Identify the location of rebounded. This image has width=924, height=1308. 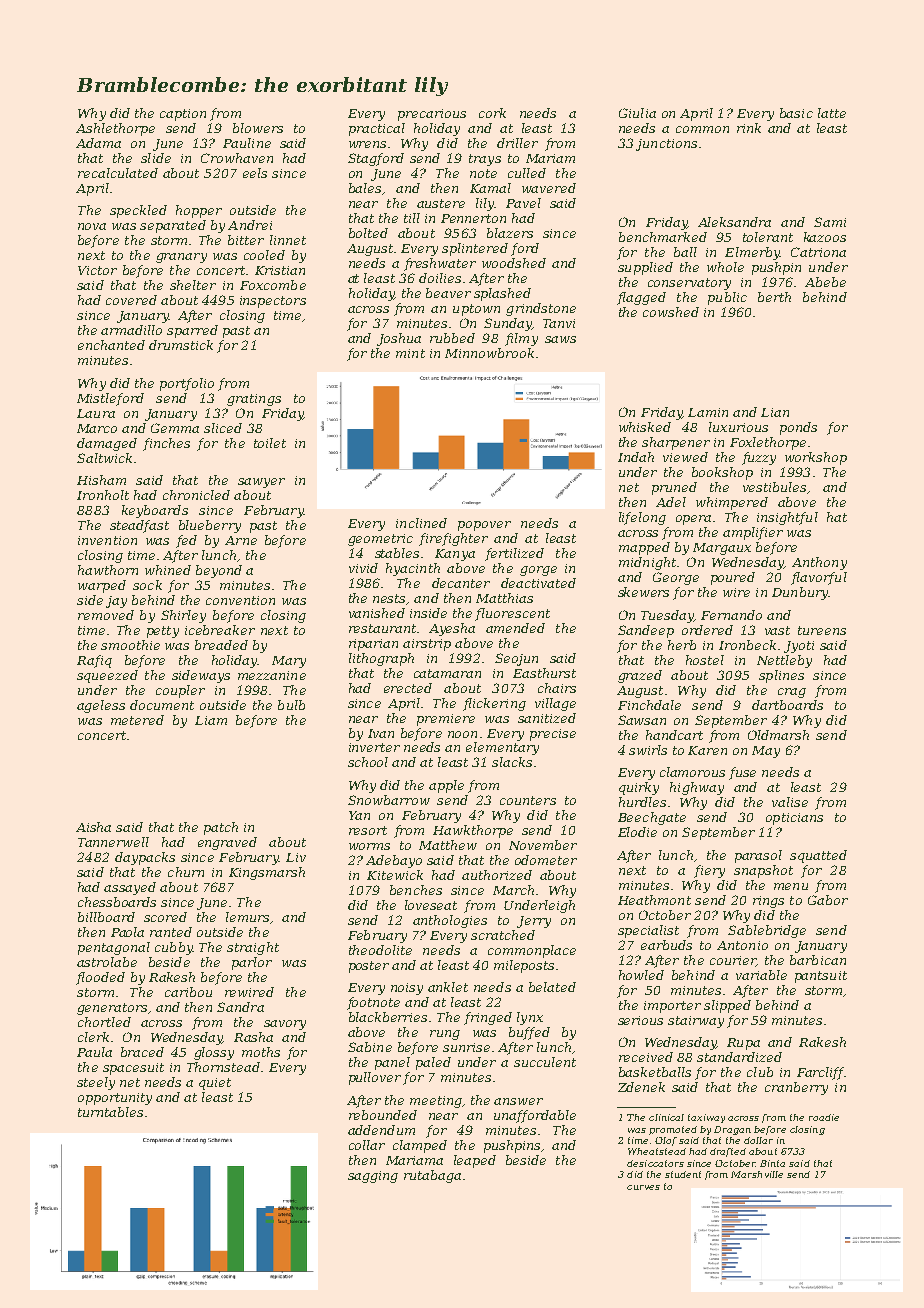
(383, 1115).
